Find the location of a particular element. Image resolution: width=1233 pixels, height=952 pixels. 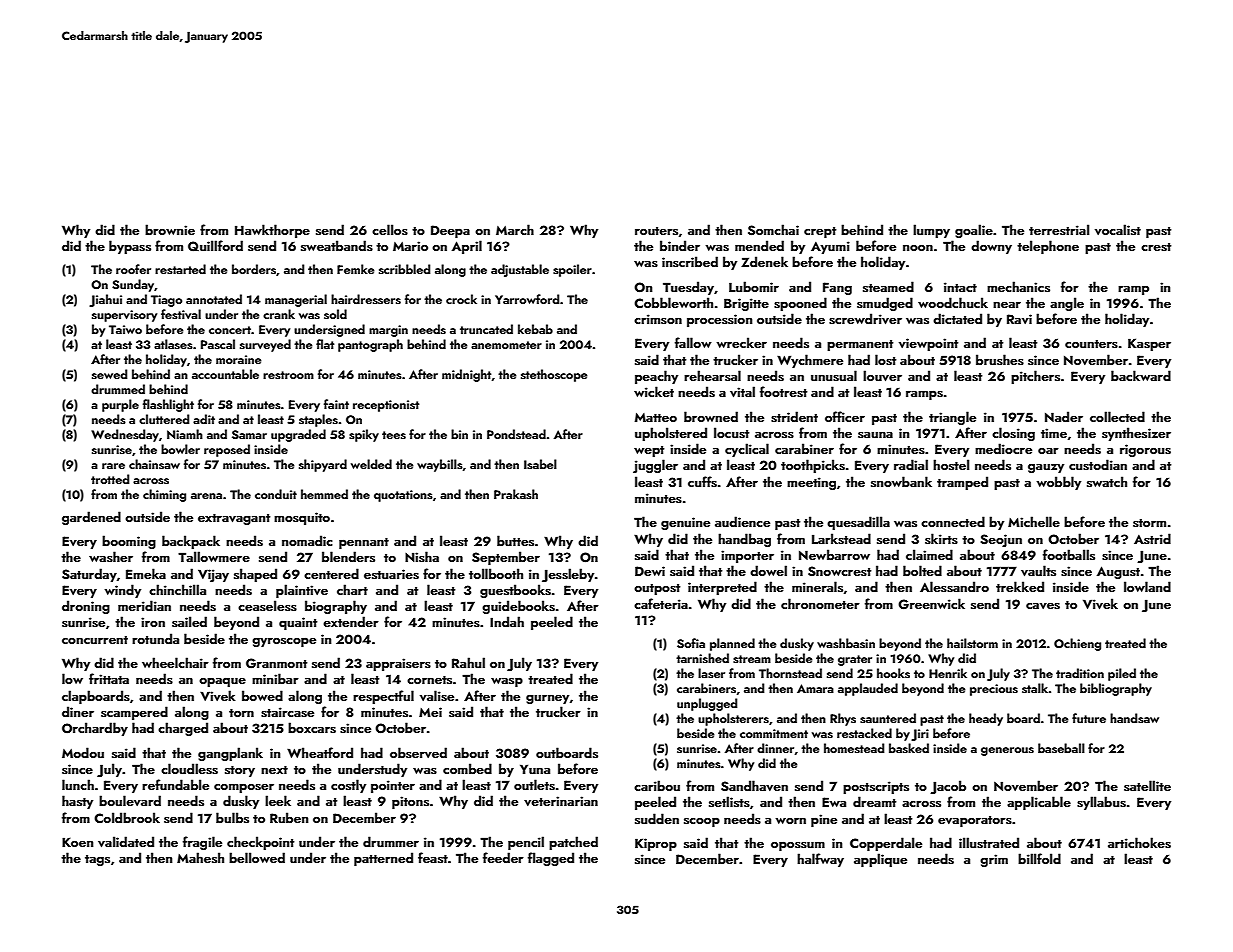

March is located at coordinates (515, 229).
